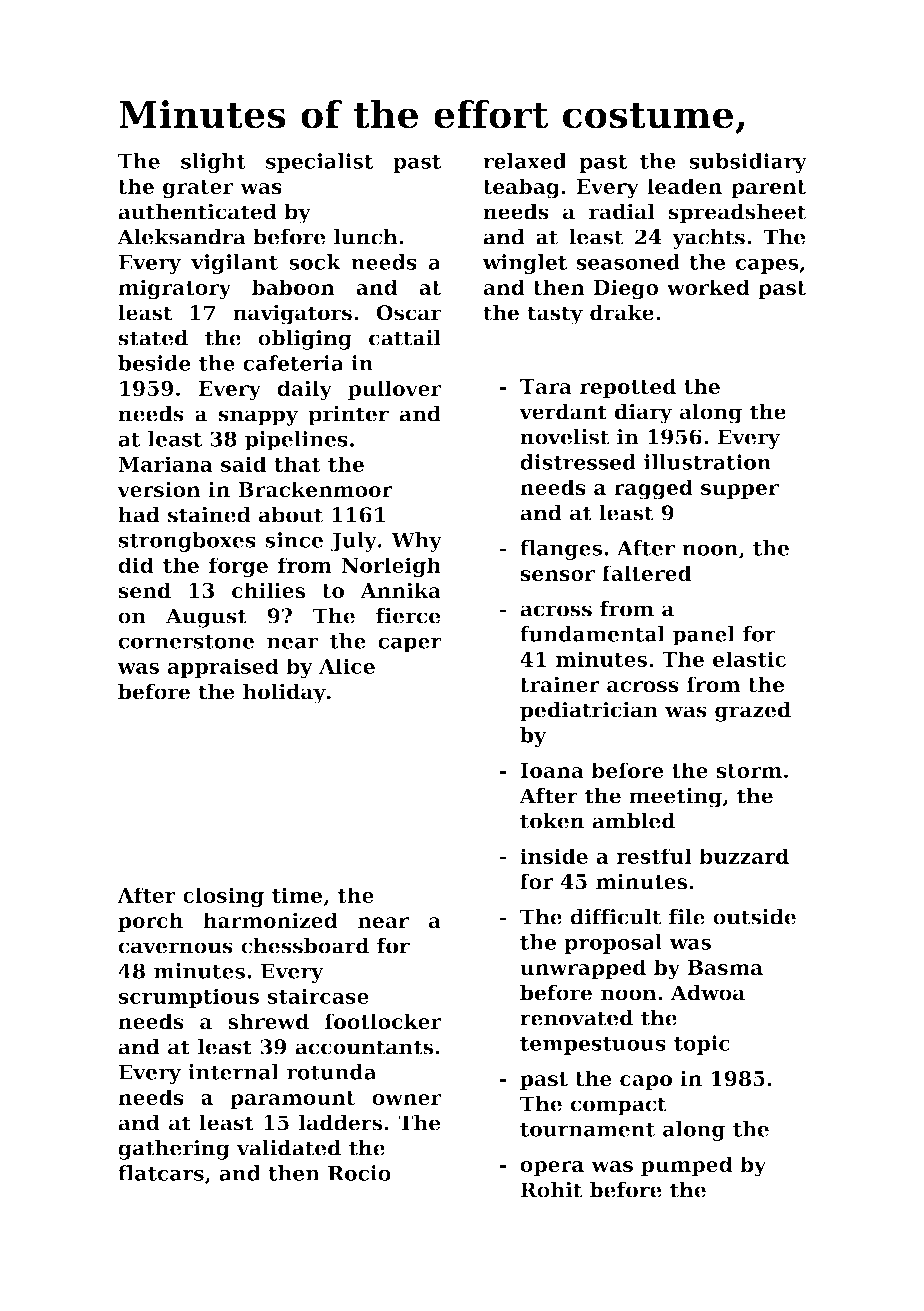  What do you see at coordinates (740, 491) in the screenshot?
I see `supper` at bounding box center [740, 491].
